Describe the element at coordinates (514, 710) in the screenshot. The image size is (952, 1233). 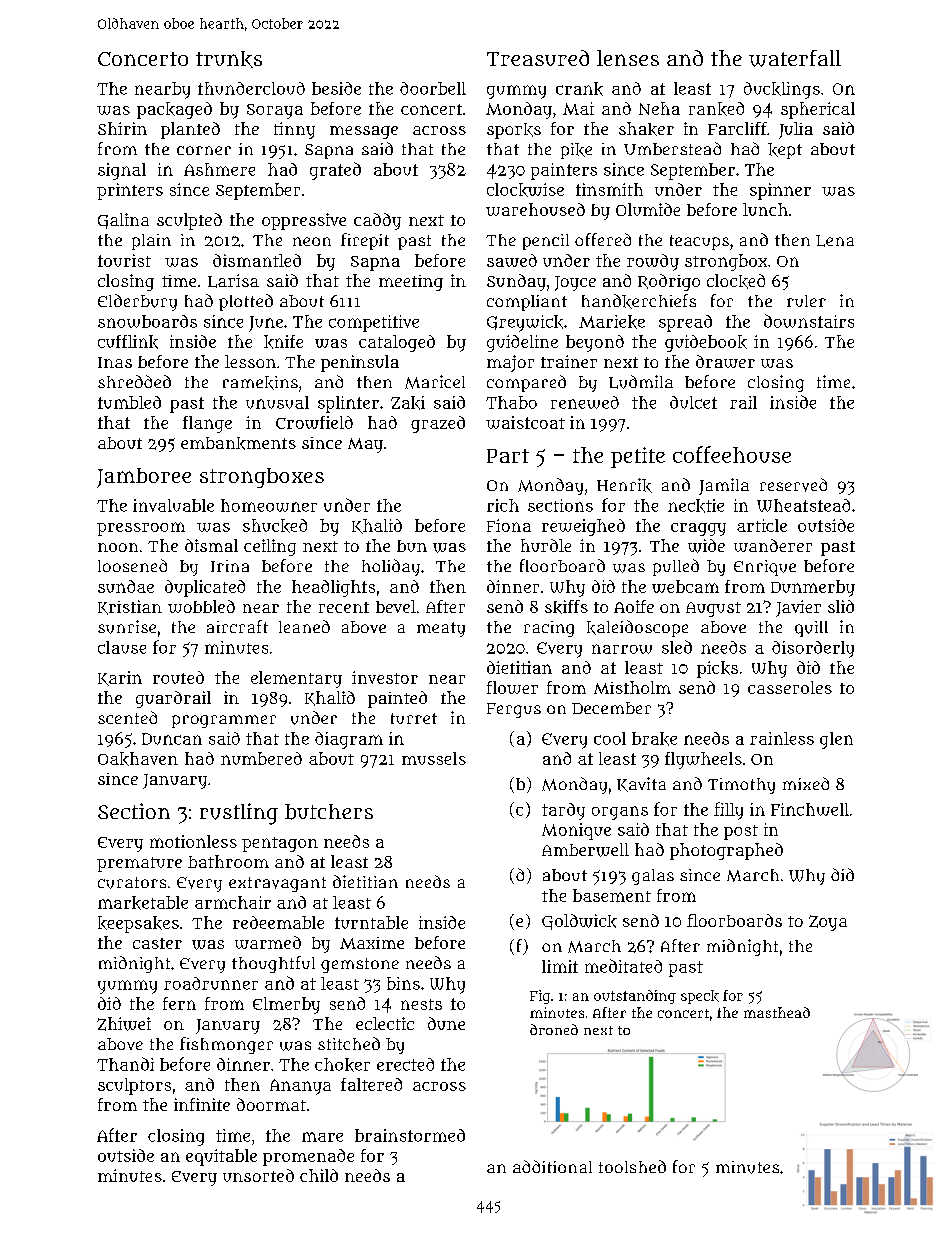
I see `Fergus` at that location.
